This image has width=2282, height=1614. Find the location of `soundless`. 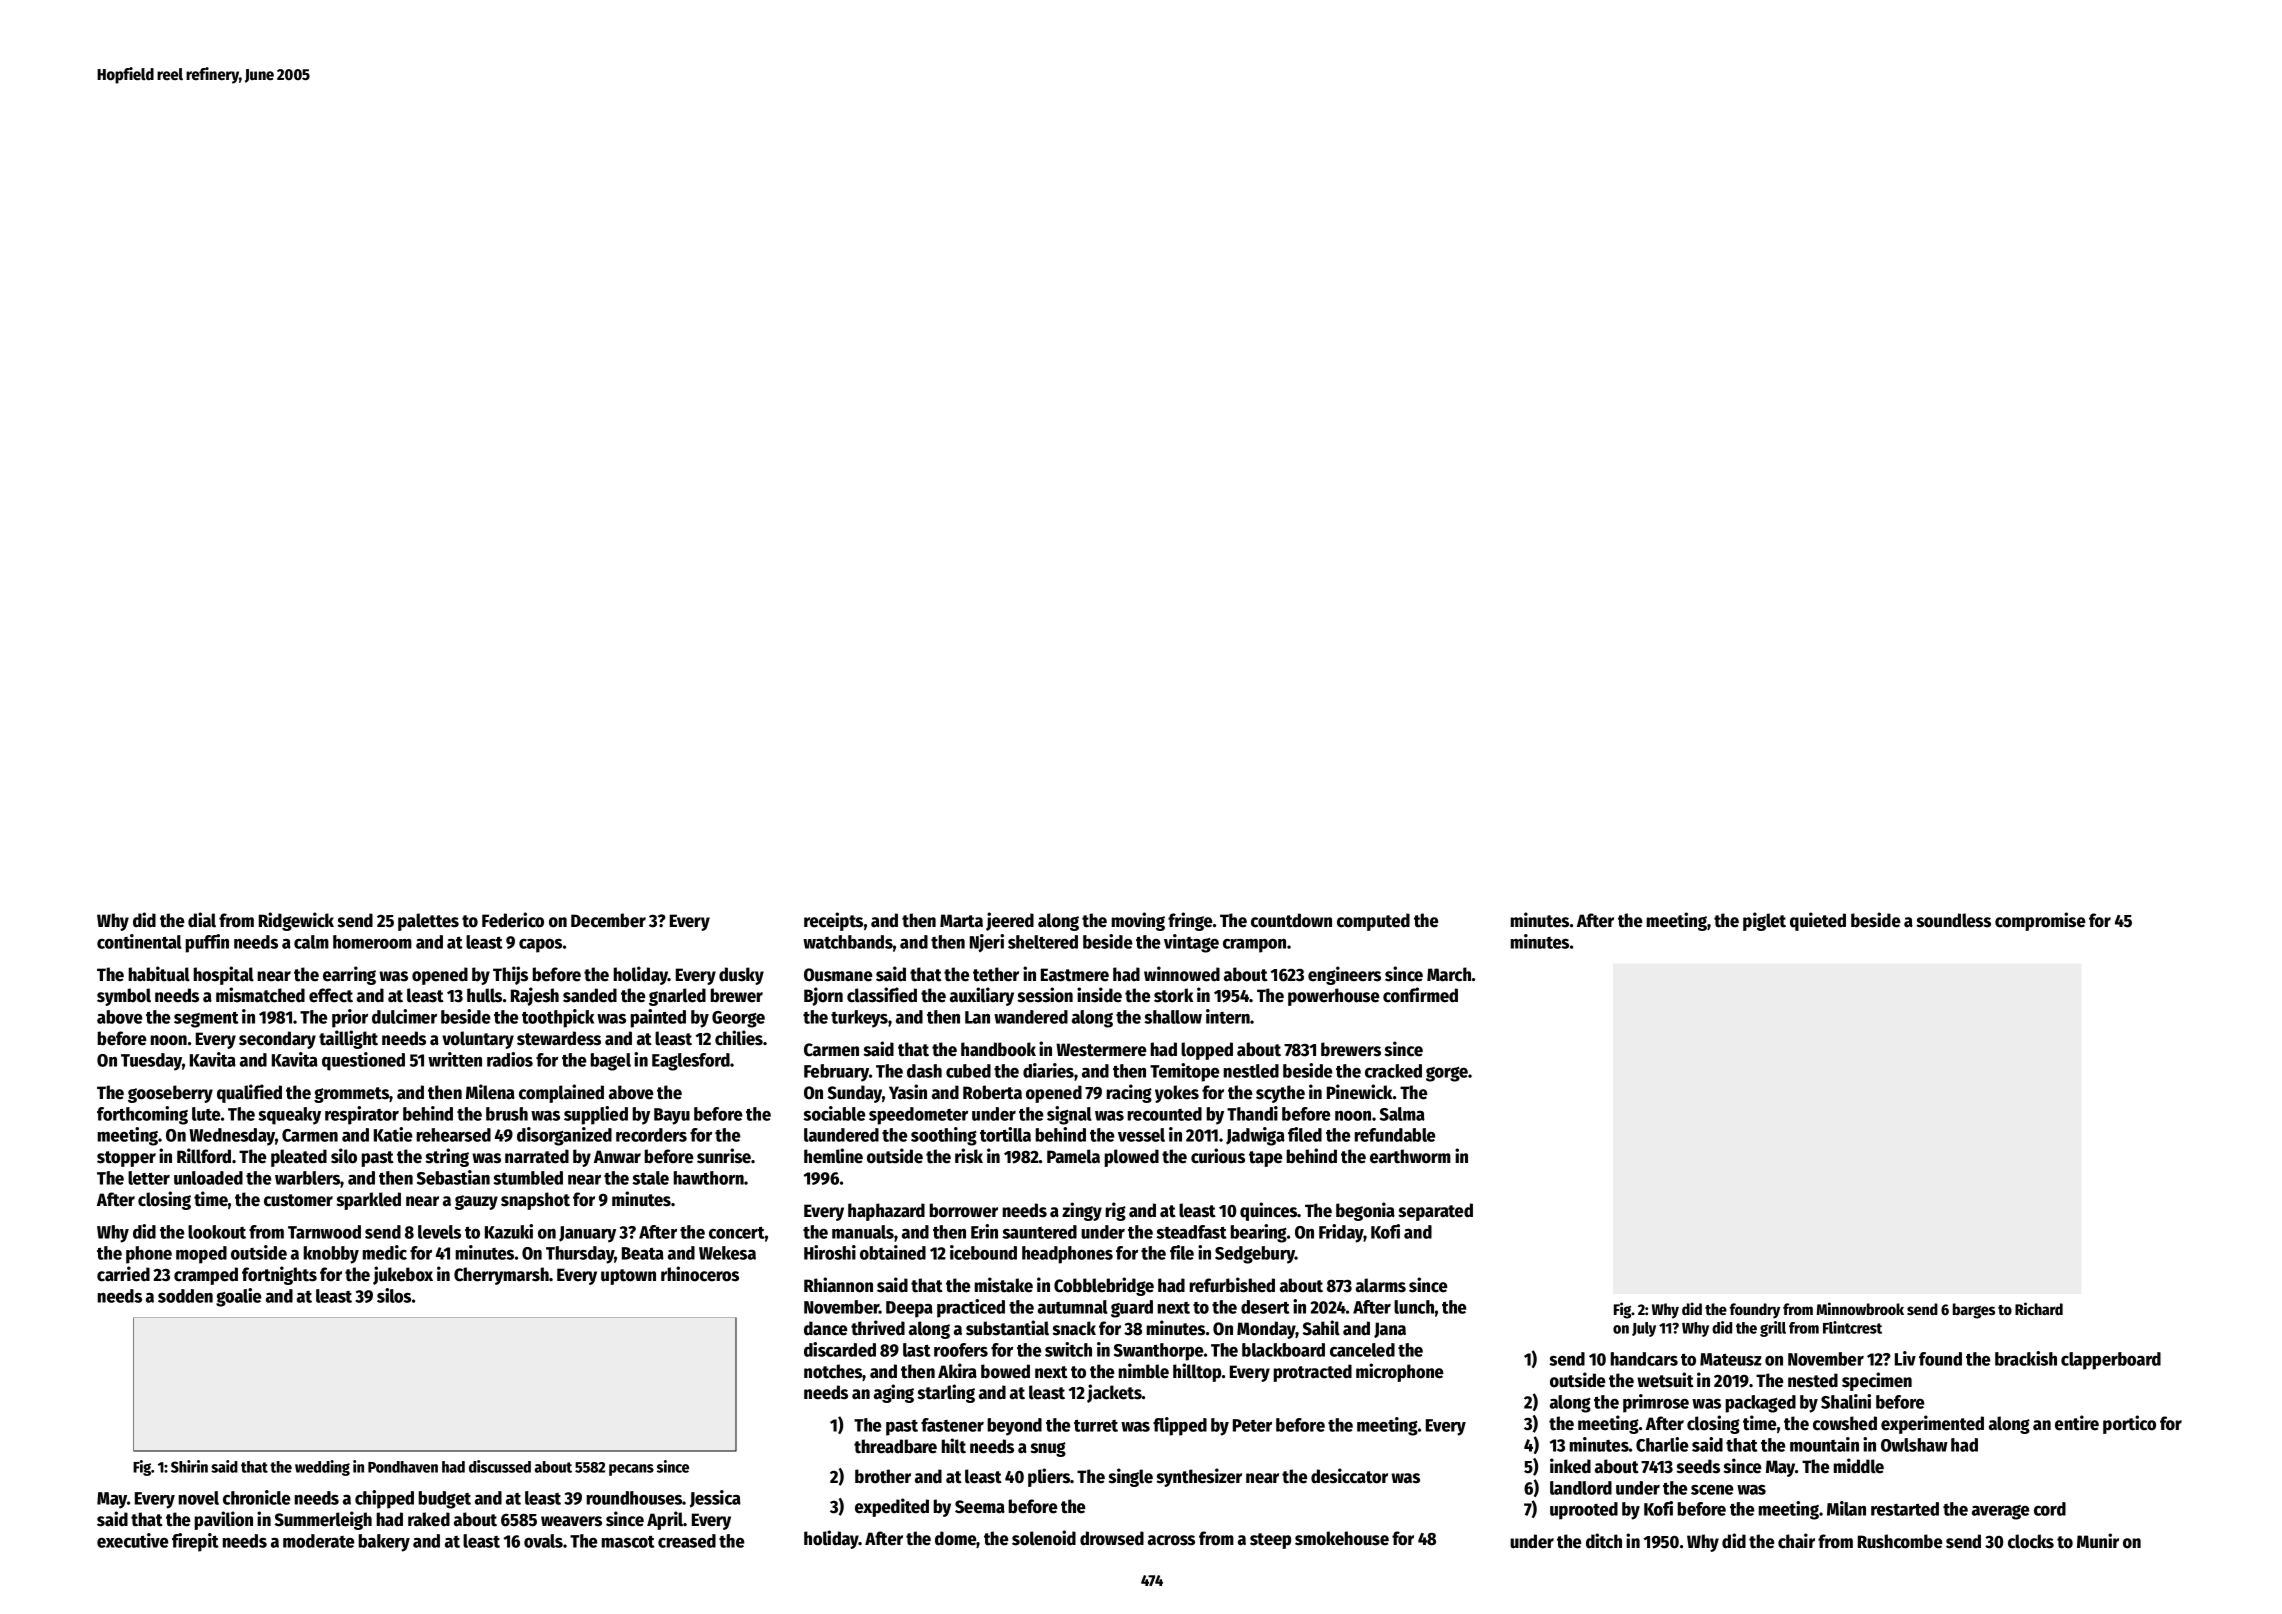

soundless is located at coordinates (1954, 920).
